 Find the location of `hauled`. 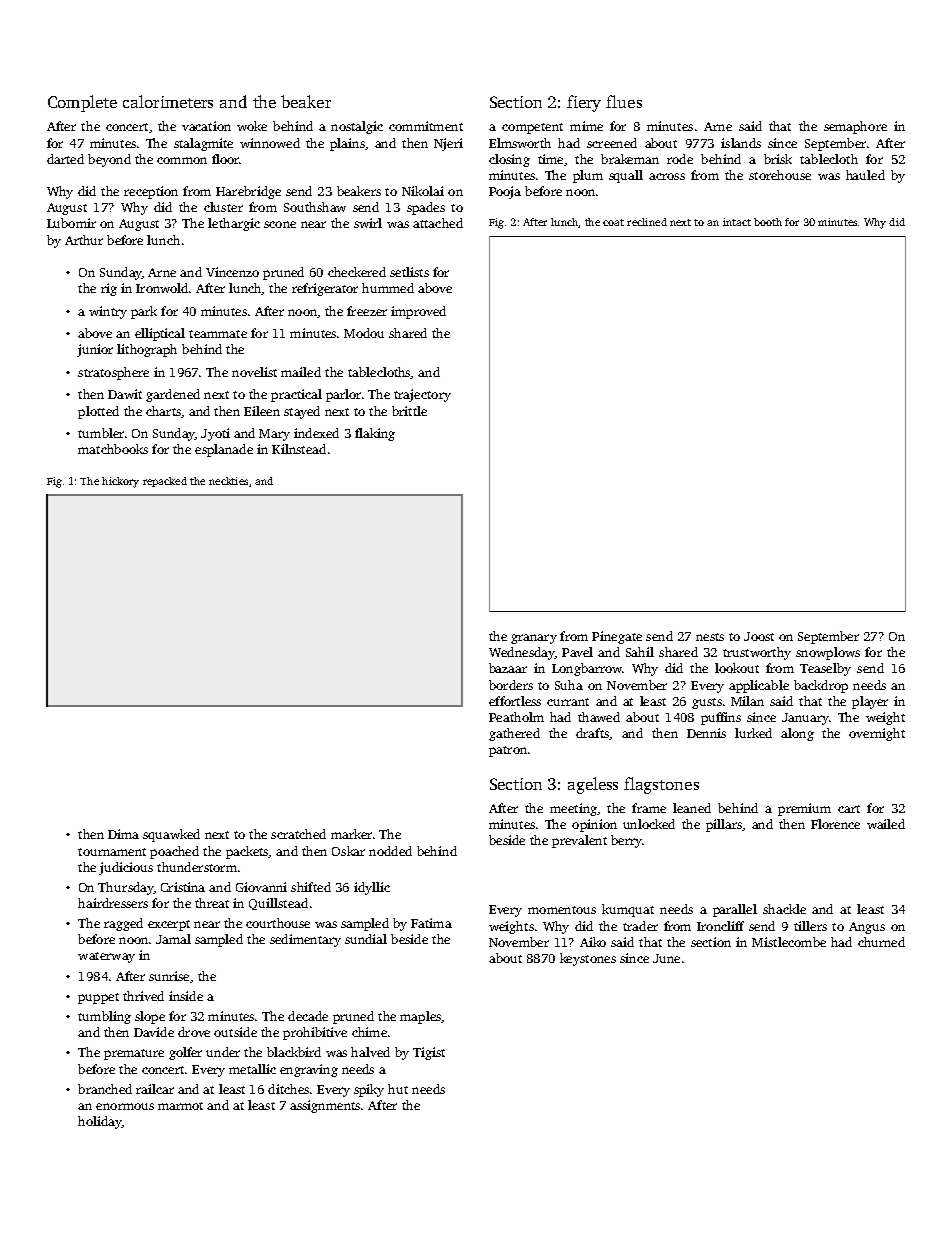

hauled is located at coordinates (865, 175).
